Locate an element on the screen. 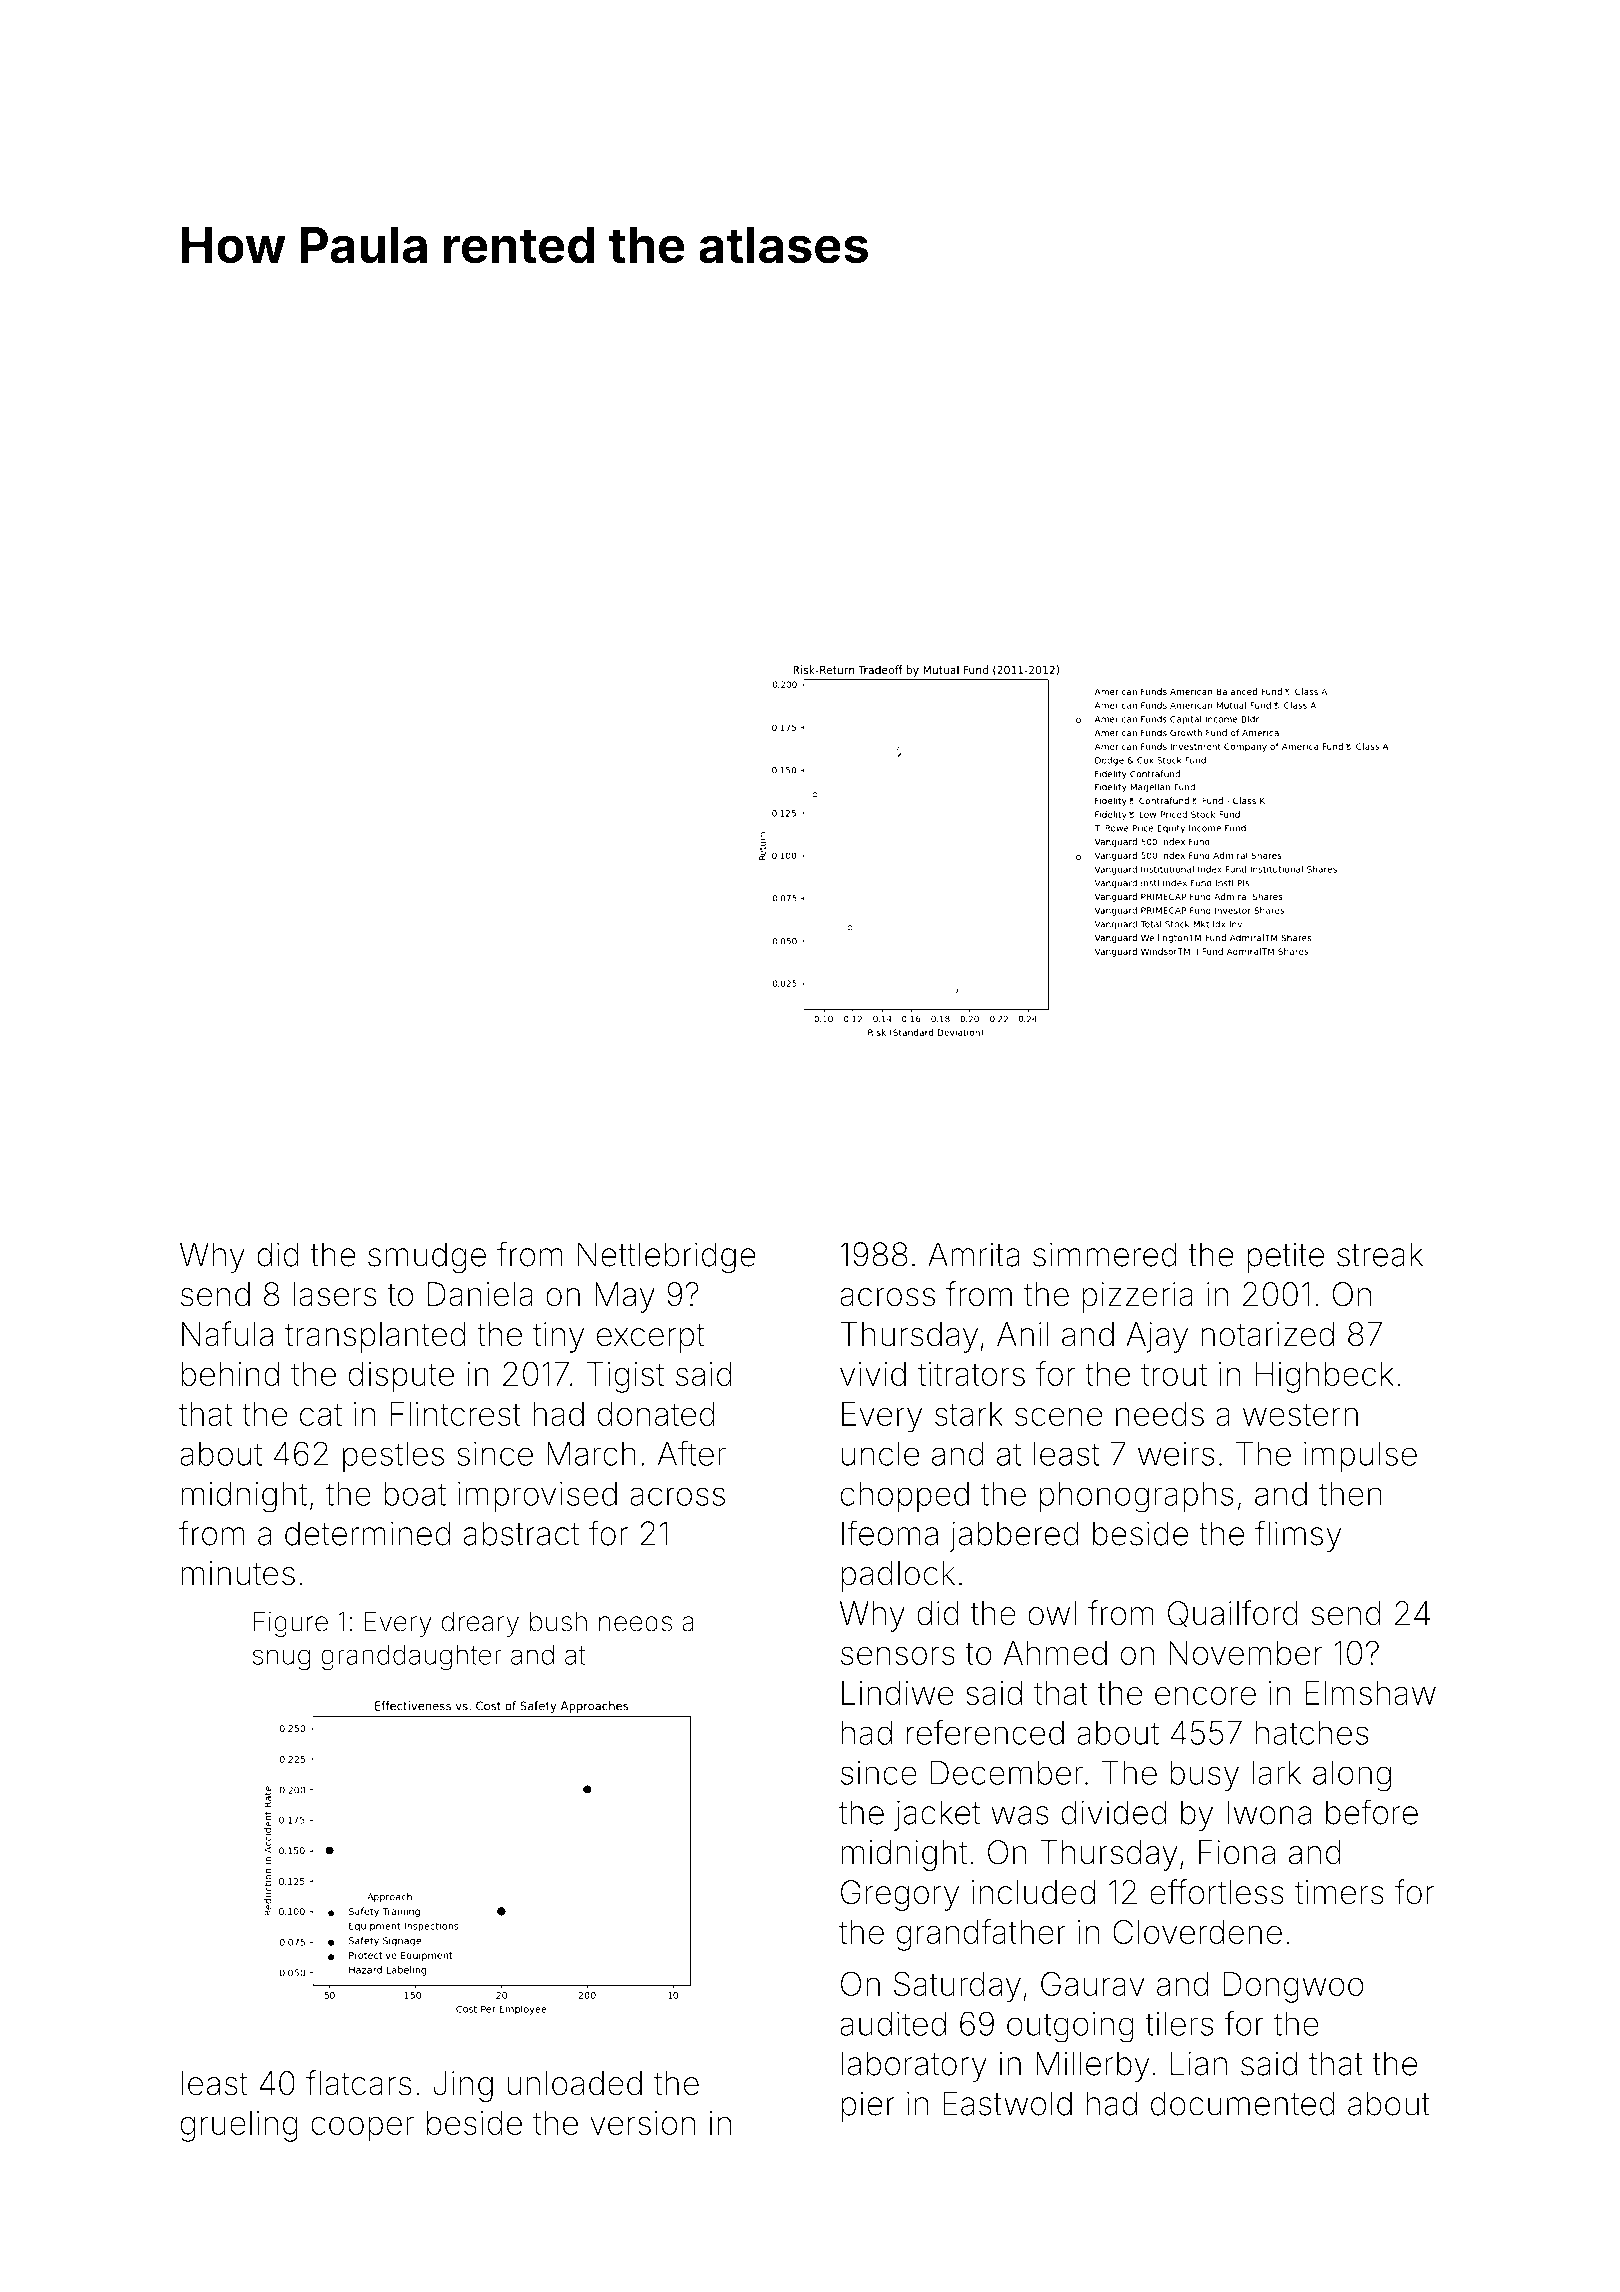 The image size is (1620, 2292). notarized is located at coordinates (1267, 1334).
